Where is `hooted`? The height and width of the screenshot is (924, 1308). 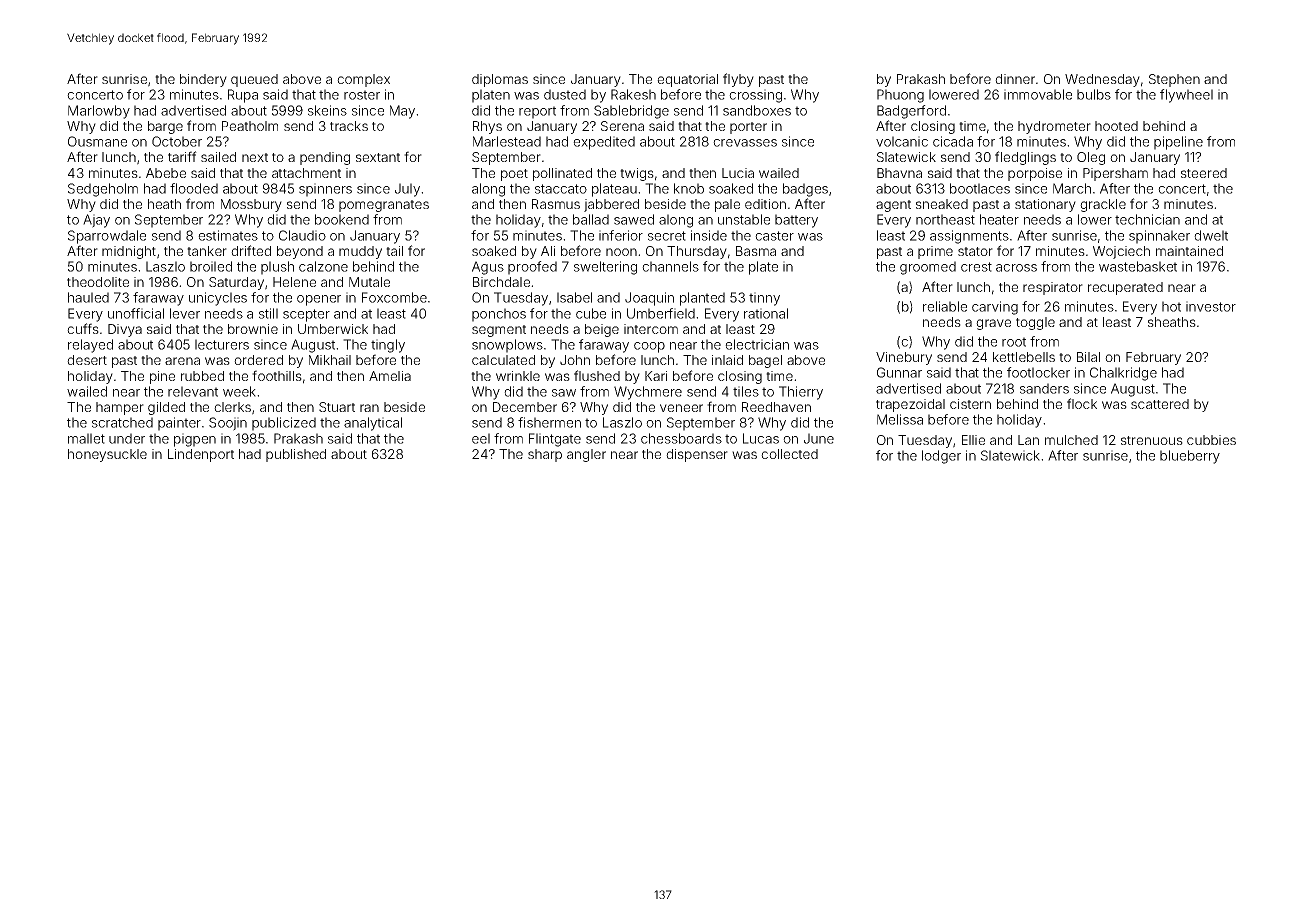 hooted is located at coordinates (1116, 126).
